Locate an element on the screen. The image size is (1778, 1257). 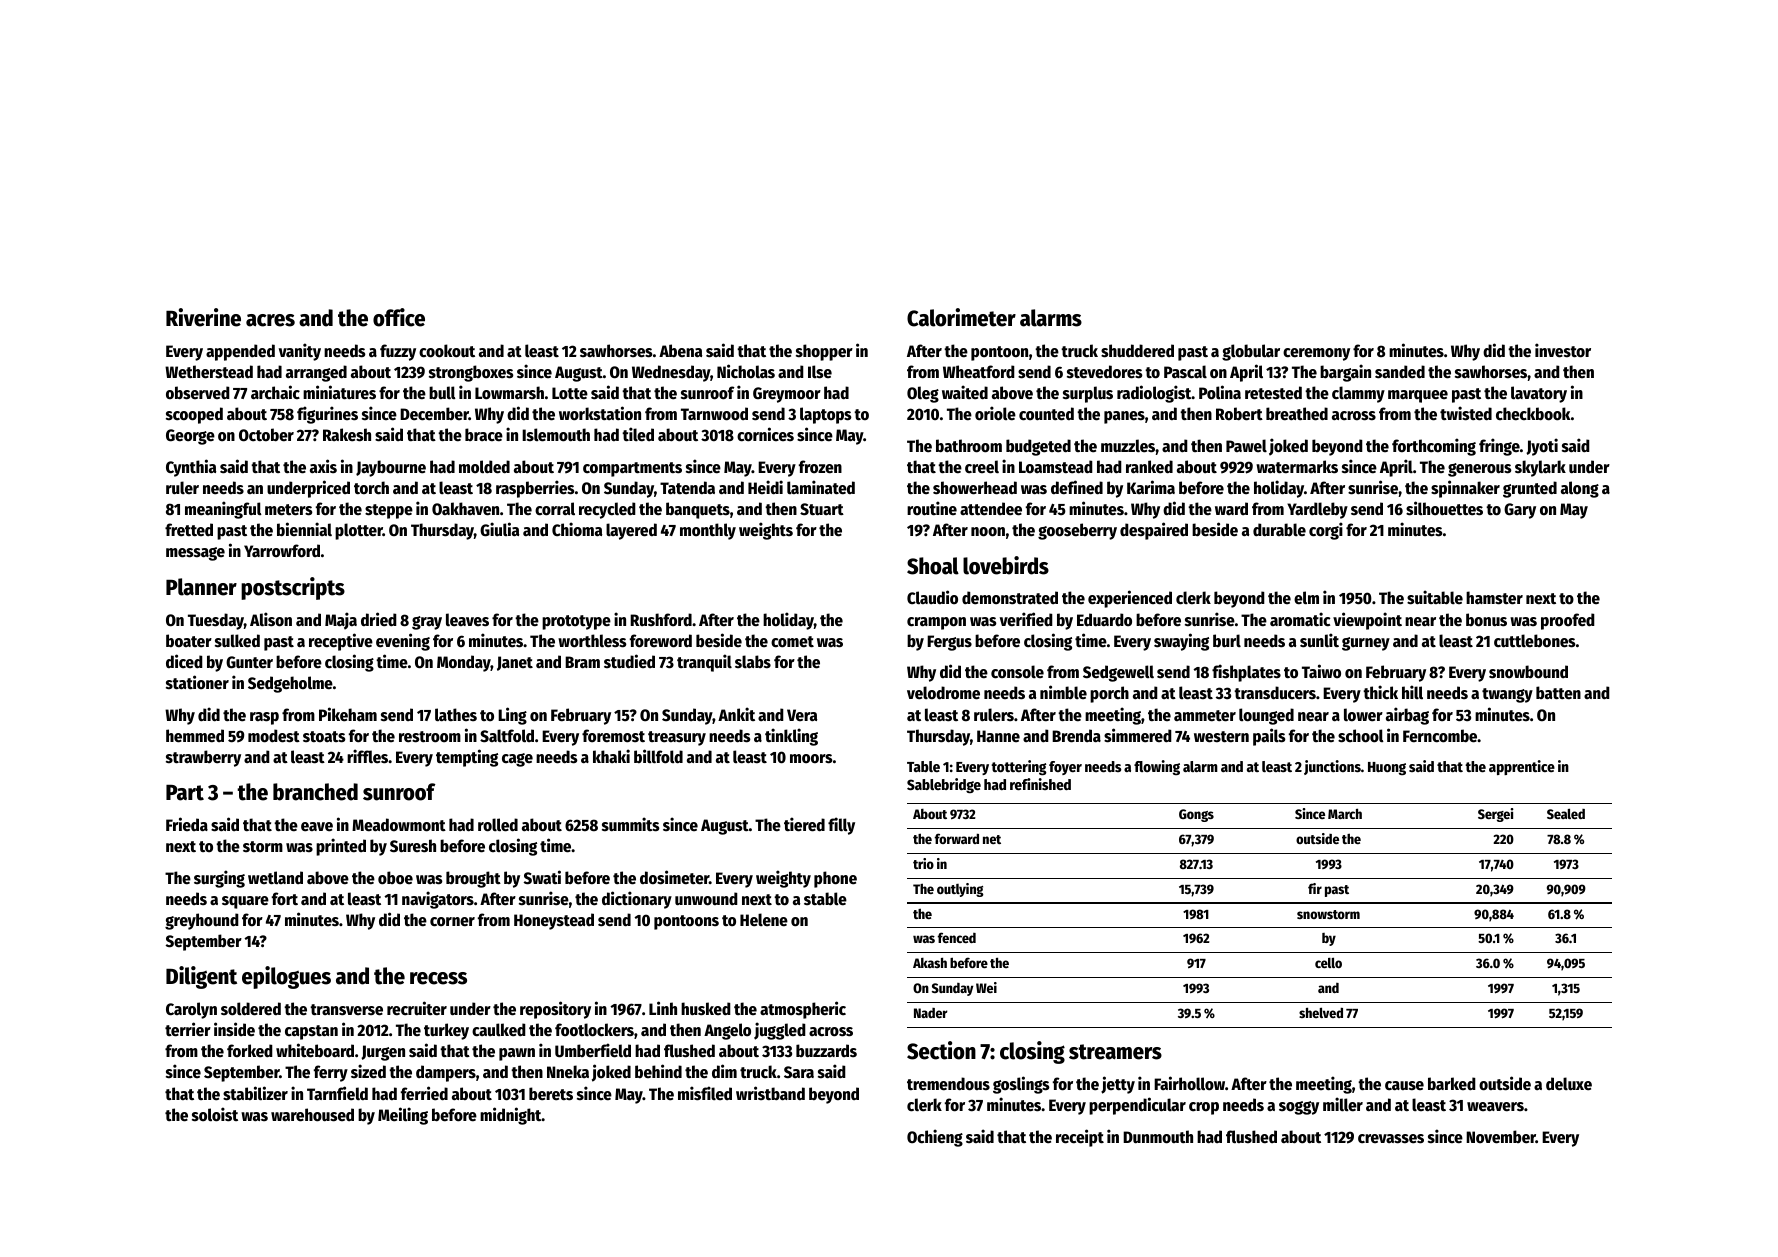
Yardleby is located at coordinates (1317, 510).
